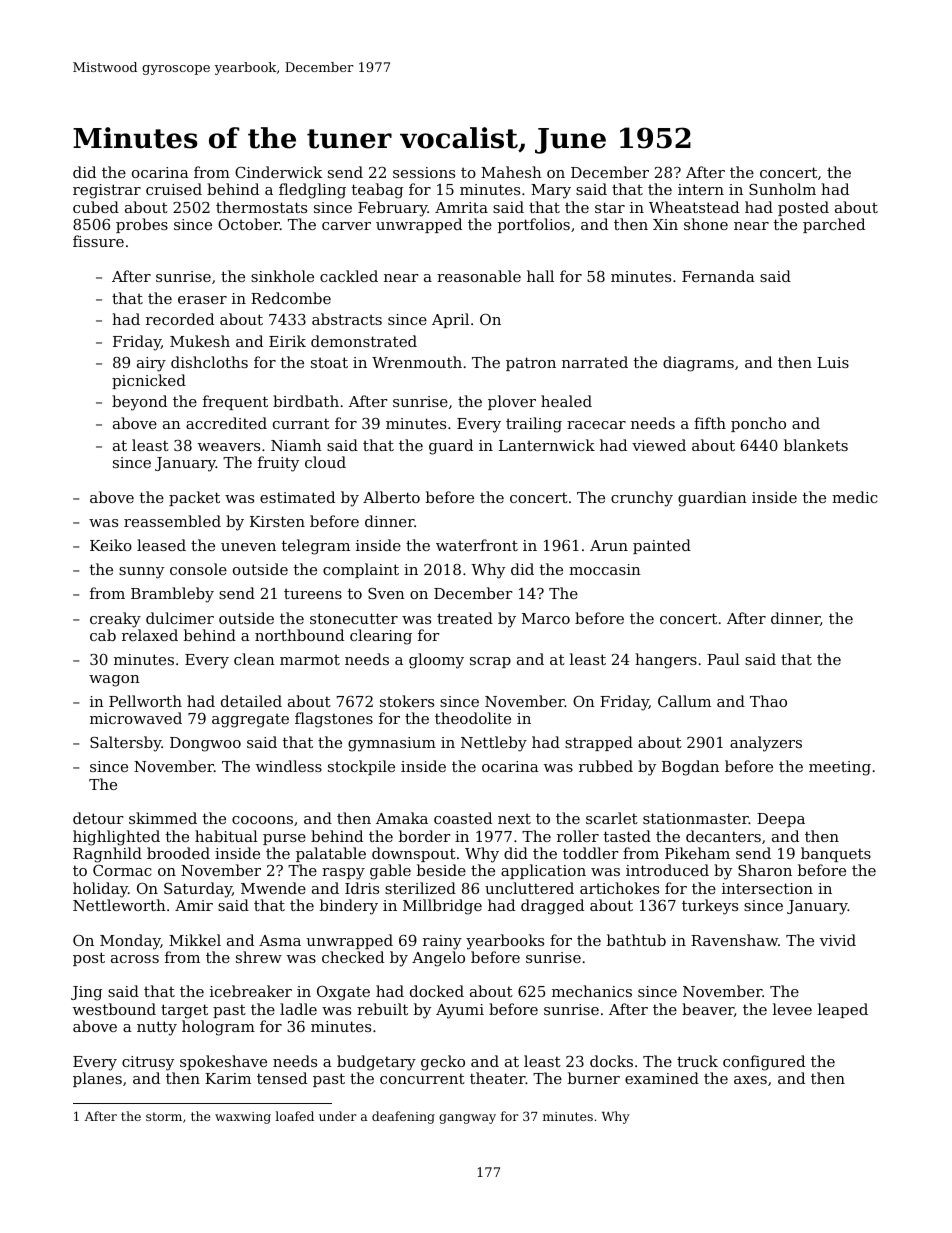  I want to click on racecar, so click(596, 425).
